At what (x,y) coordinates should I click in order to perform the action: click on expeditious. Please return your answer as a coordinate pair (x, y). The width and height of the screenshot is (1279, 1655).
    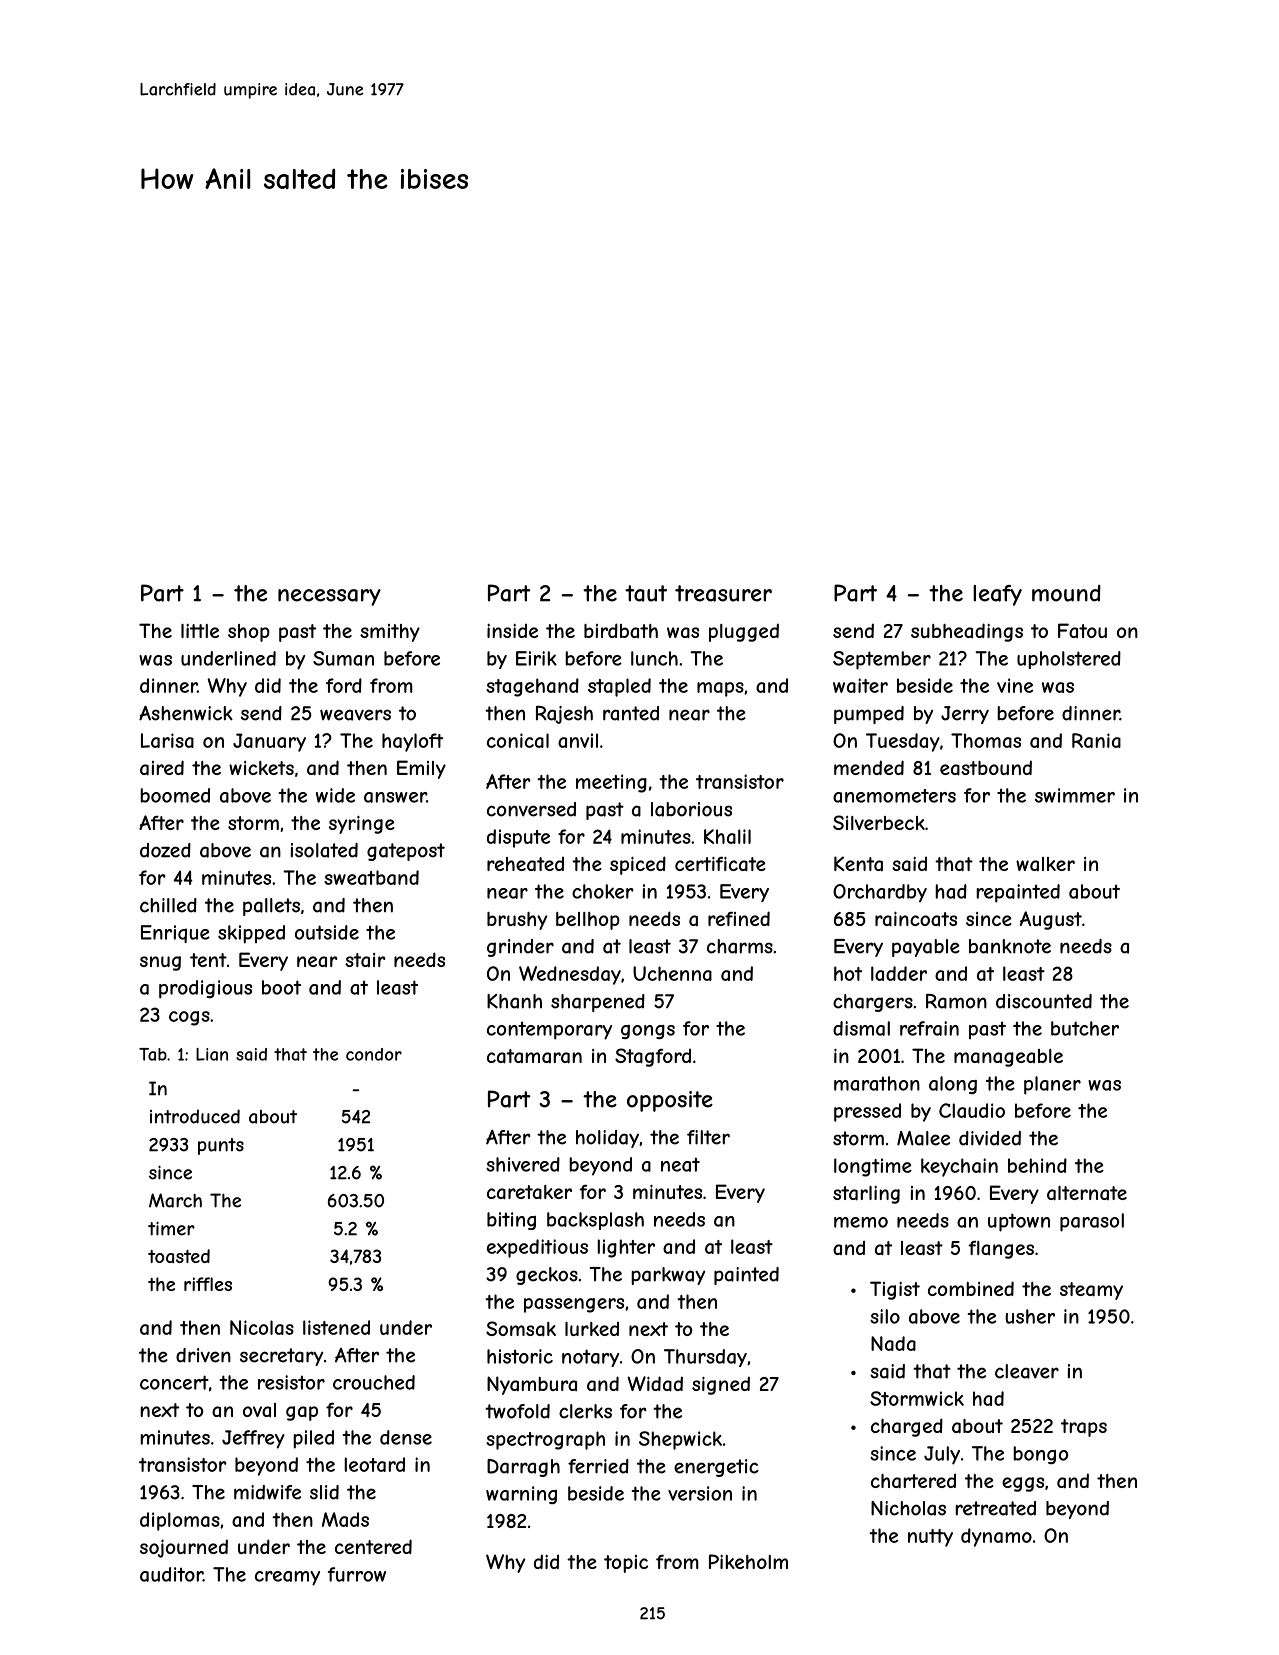
    Looking at the image, I should click on (537, 1248).
